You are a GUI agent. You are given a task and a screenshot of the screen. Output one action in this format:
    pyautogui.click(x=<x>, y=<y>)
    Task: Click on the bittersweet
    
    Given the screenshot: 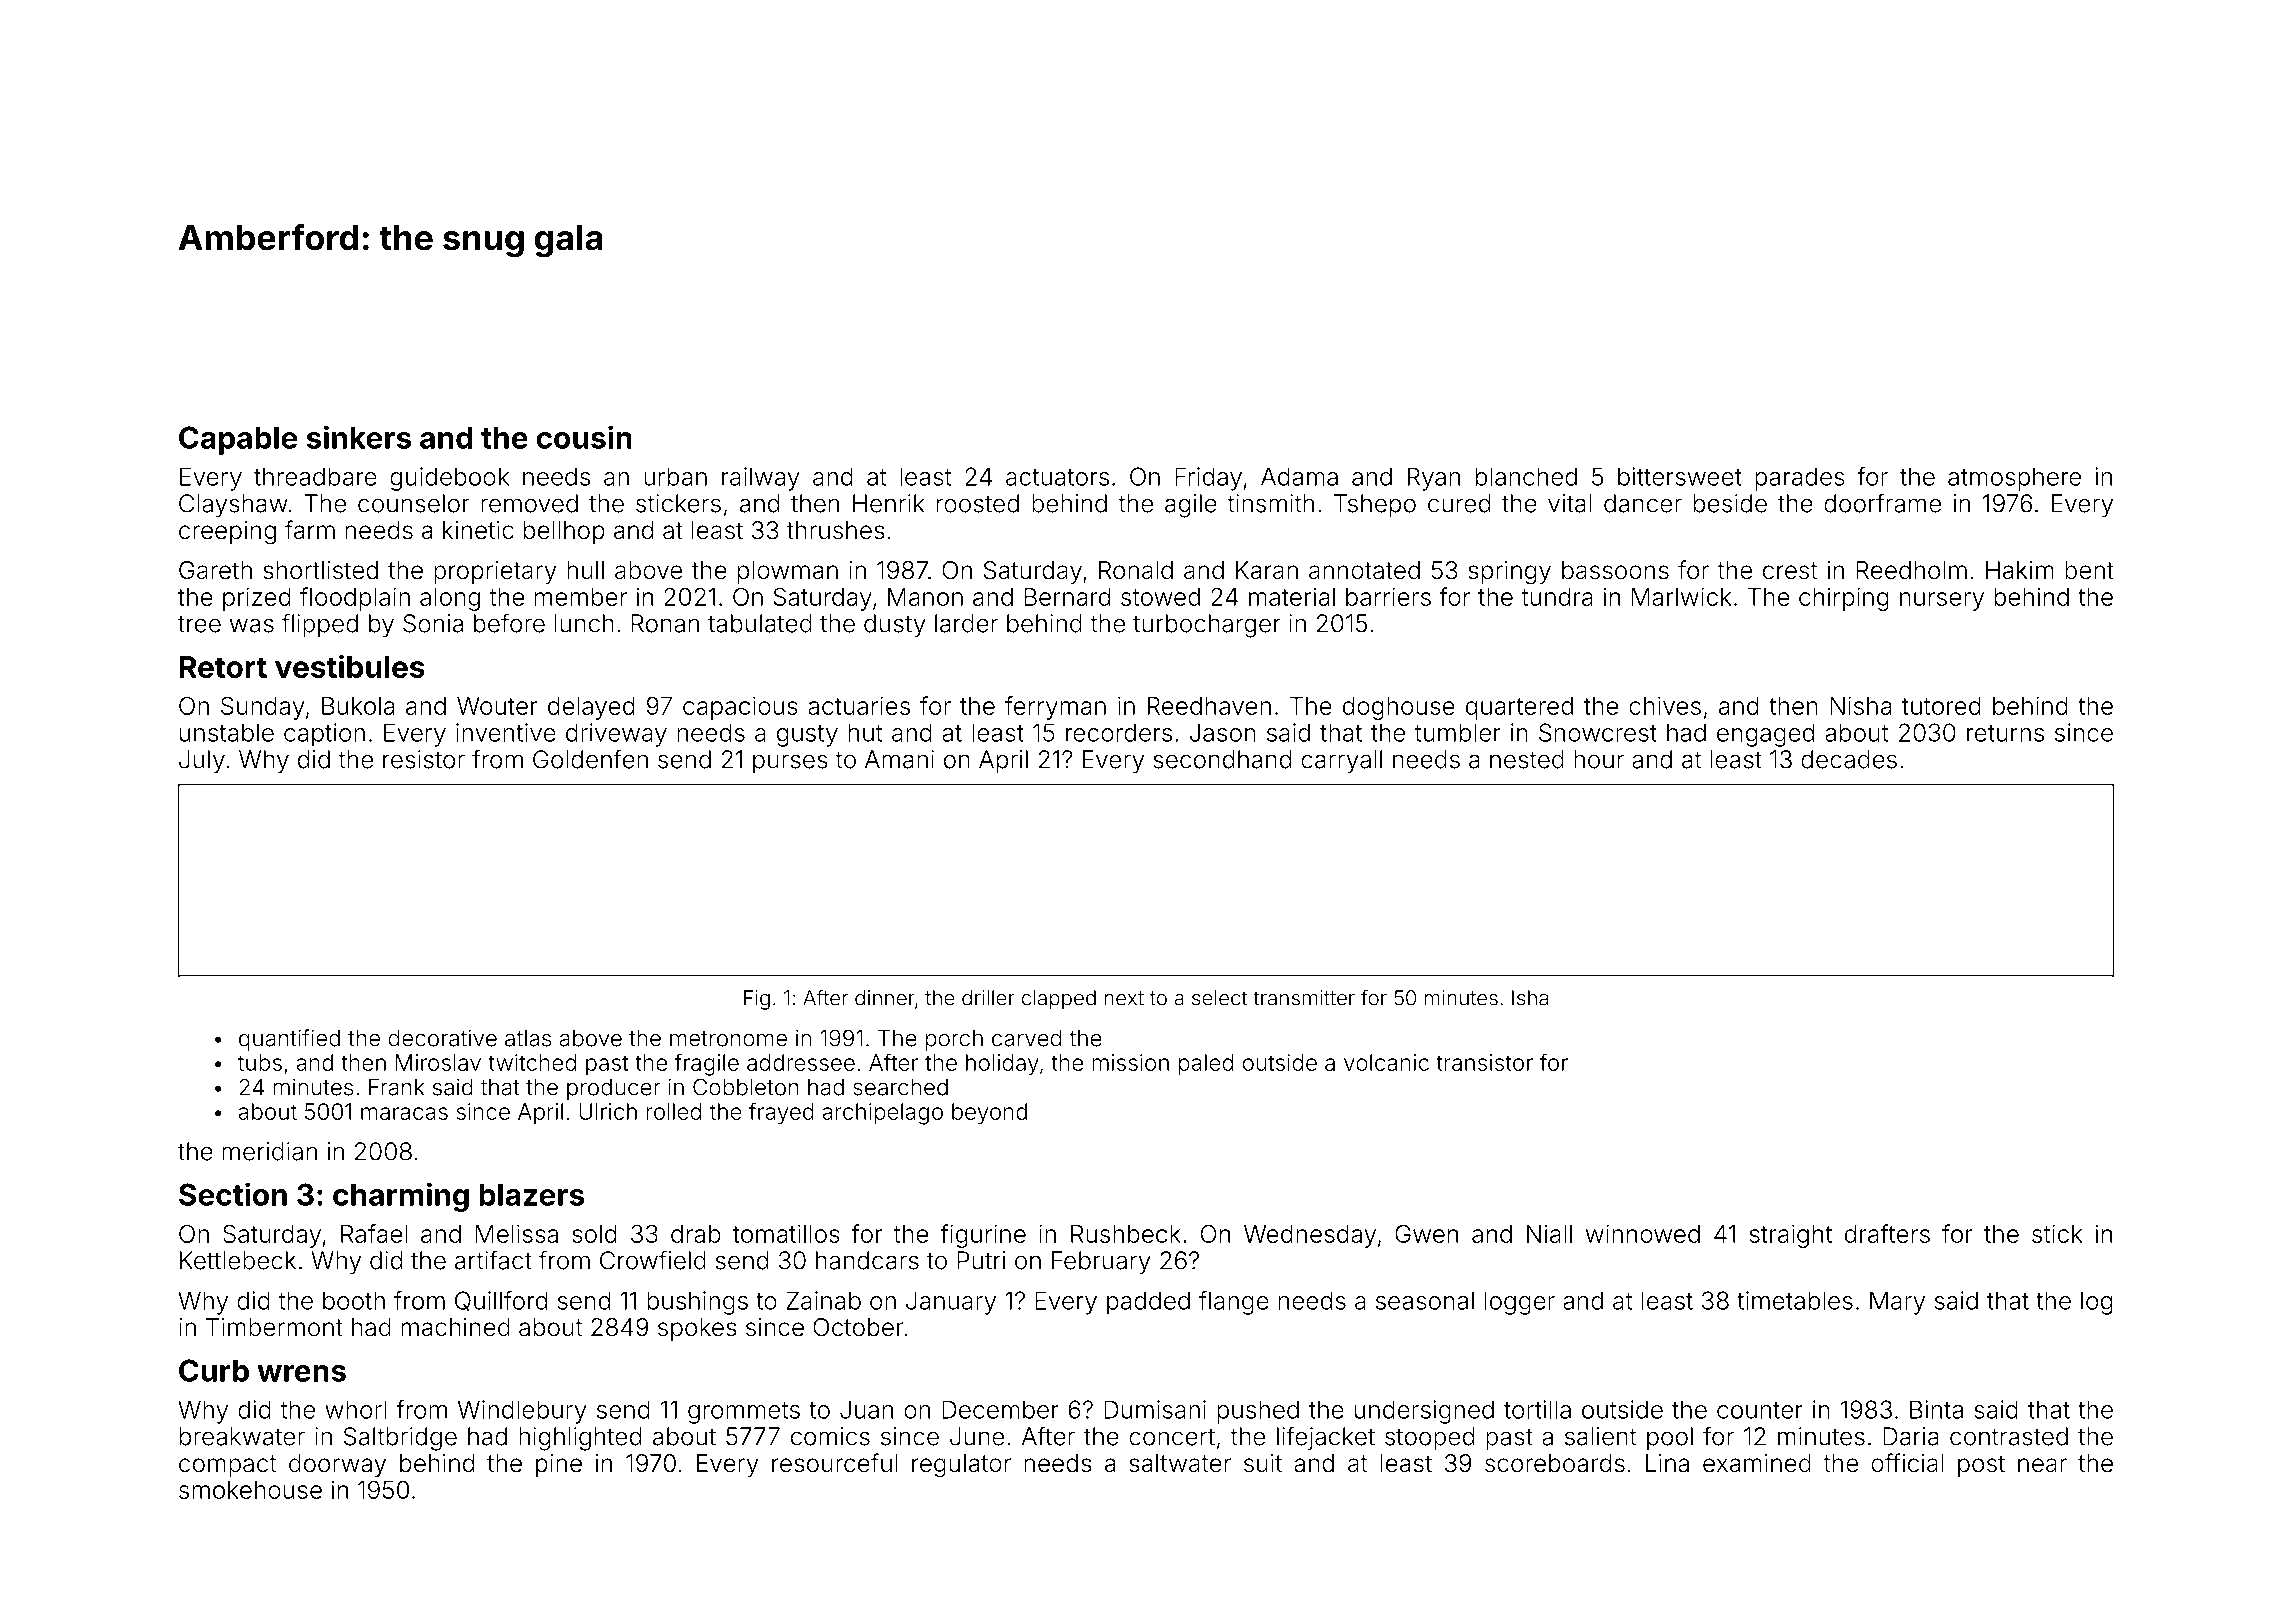 What is the action you would take?
    pyautogui.click(x=1680, y=476)
